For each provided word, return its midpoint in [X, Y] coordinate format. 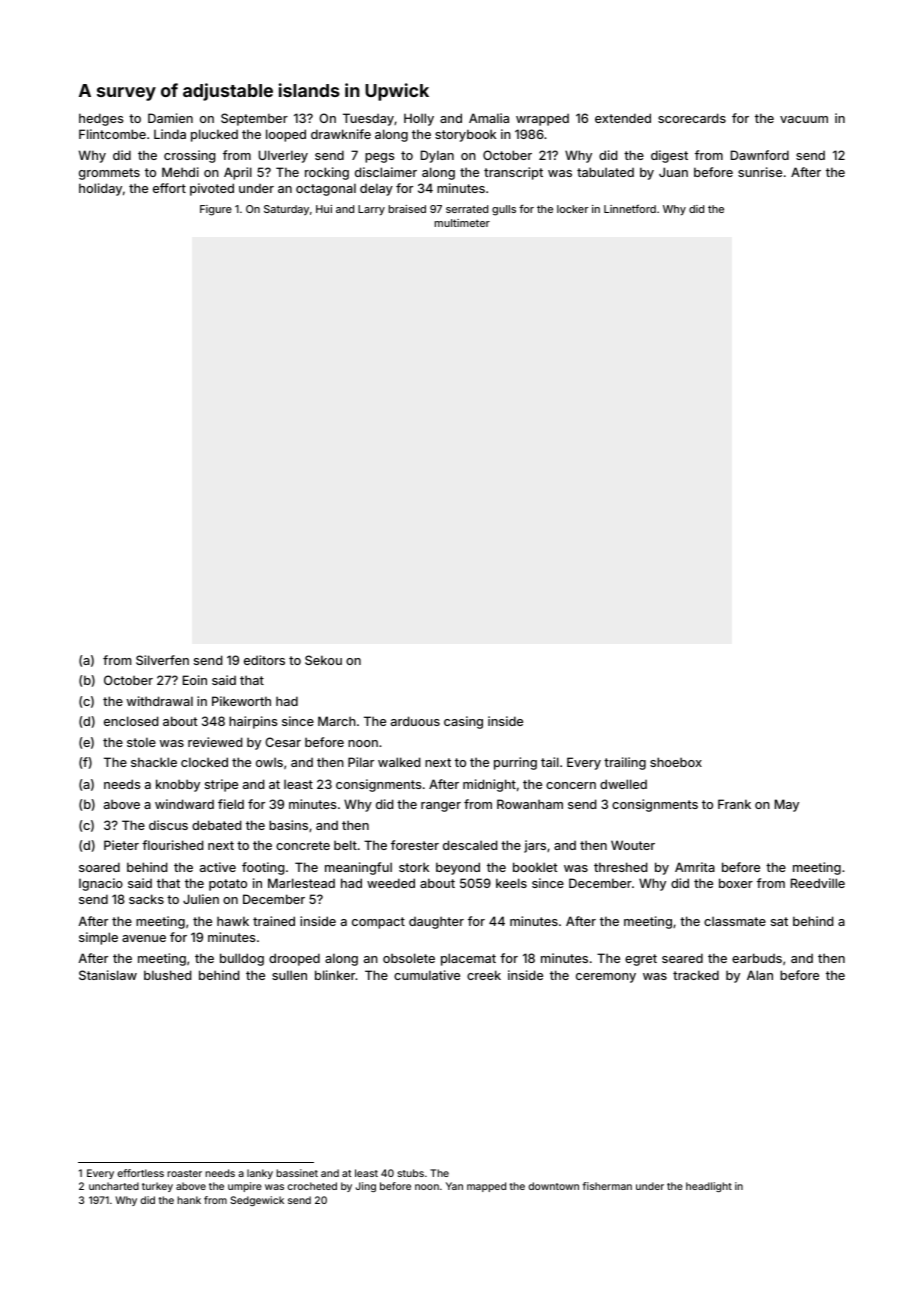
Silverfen [162, 660]
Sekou [323, 660]
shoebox [676, 762]
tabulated [605, 172]
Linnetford [630, 208]
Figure [216, 210]
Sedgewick [257, 1201]
